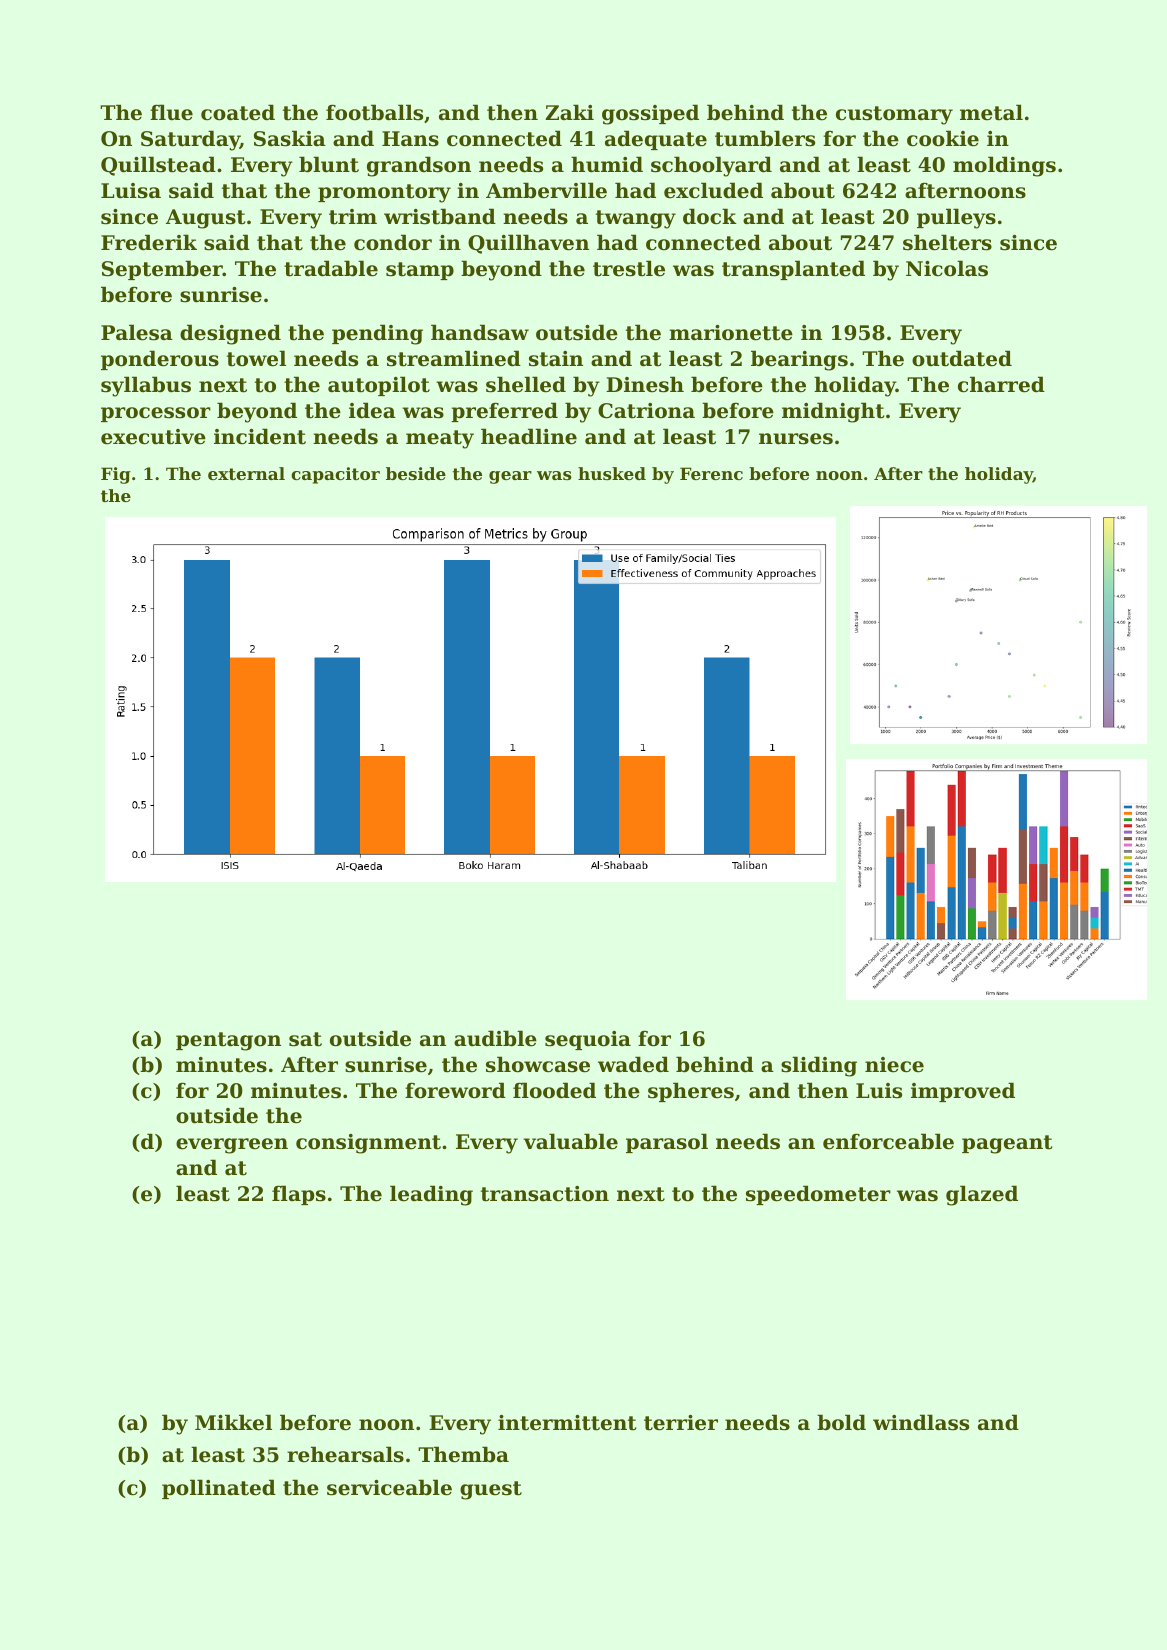 The width and height of the screenshot is (1167, 1650). I want to click on Frederik, so click(149, 242).
